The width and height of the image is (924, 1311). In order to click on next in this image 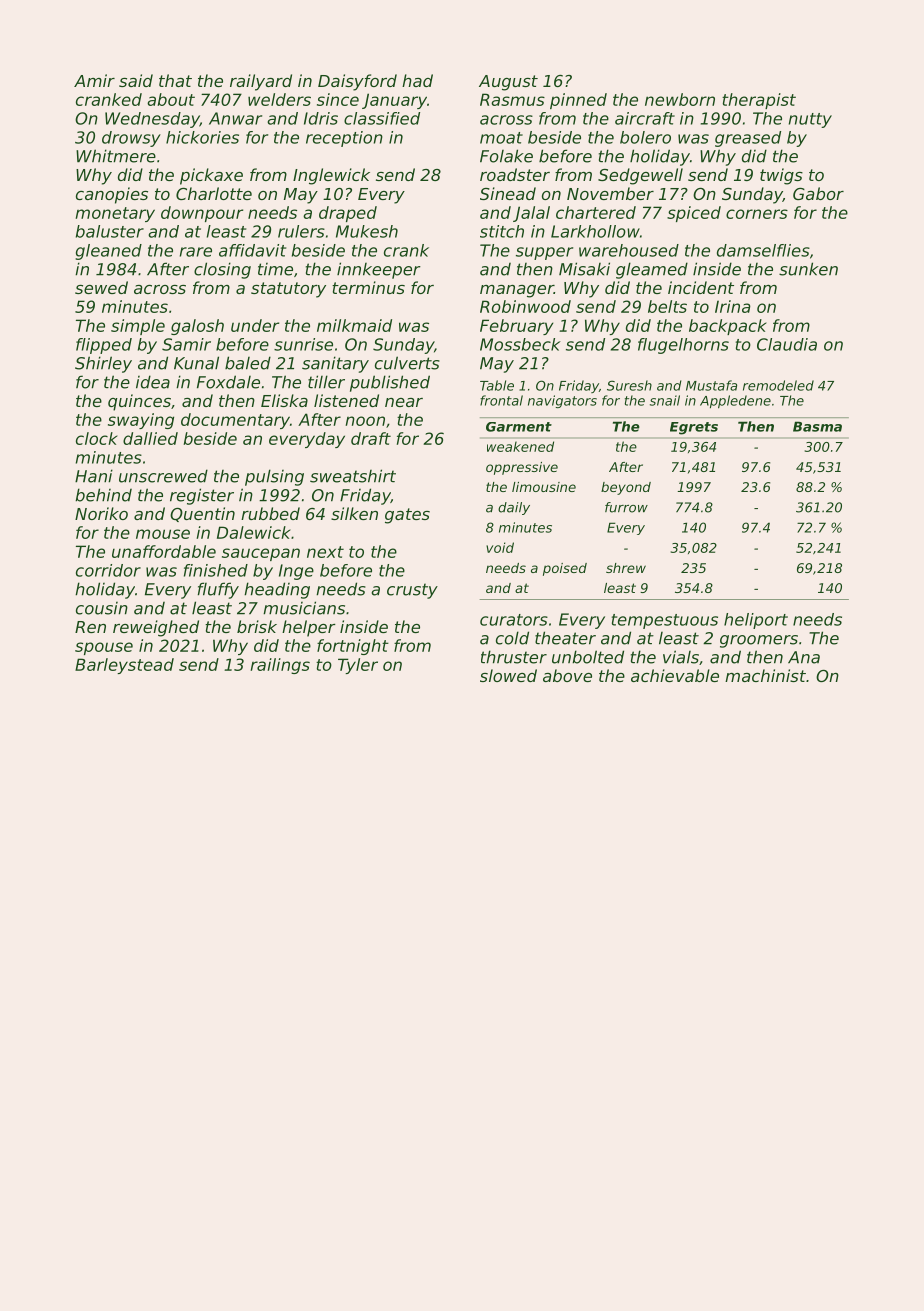, I will do `click(325, 552)`.
